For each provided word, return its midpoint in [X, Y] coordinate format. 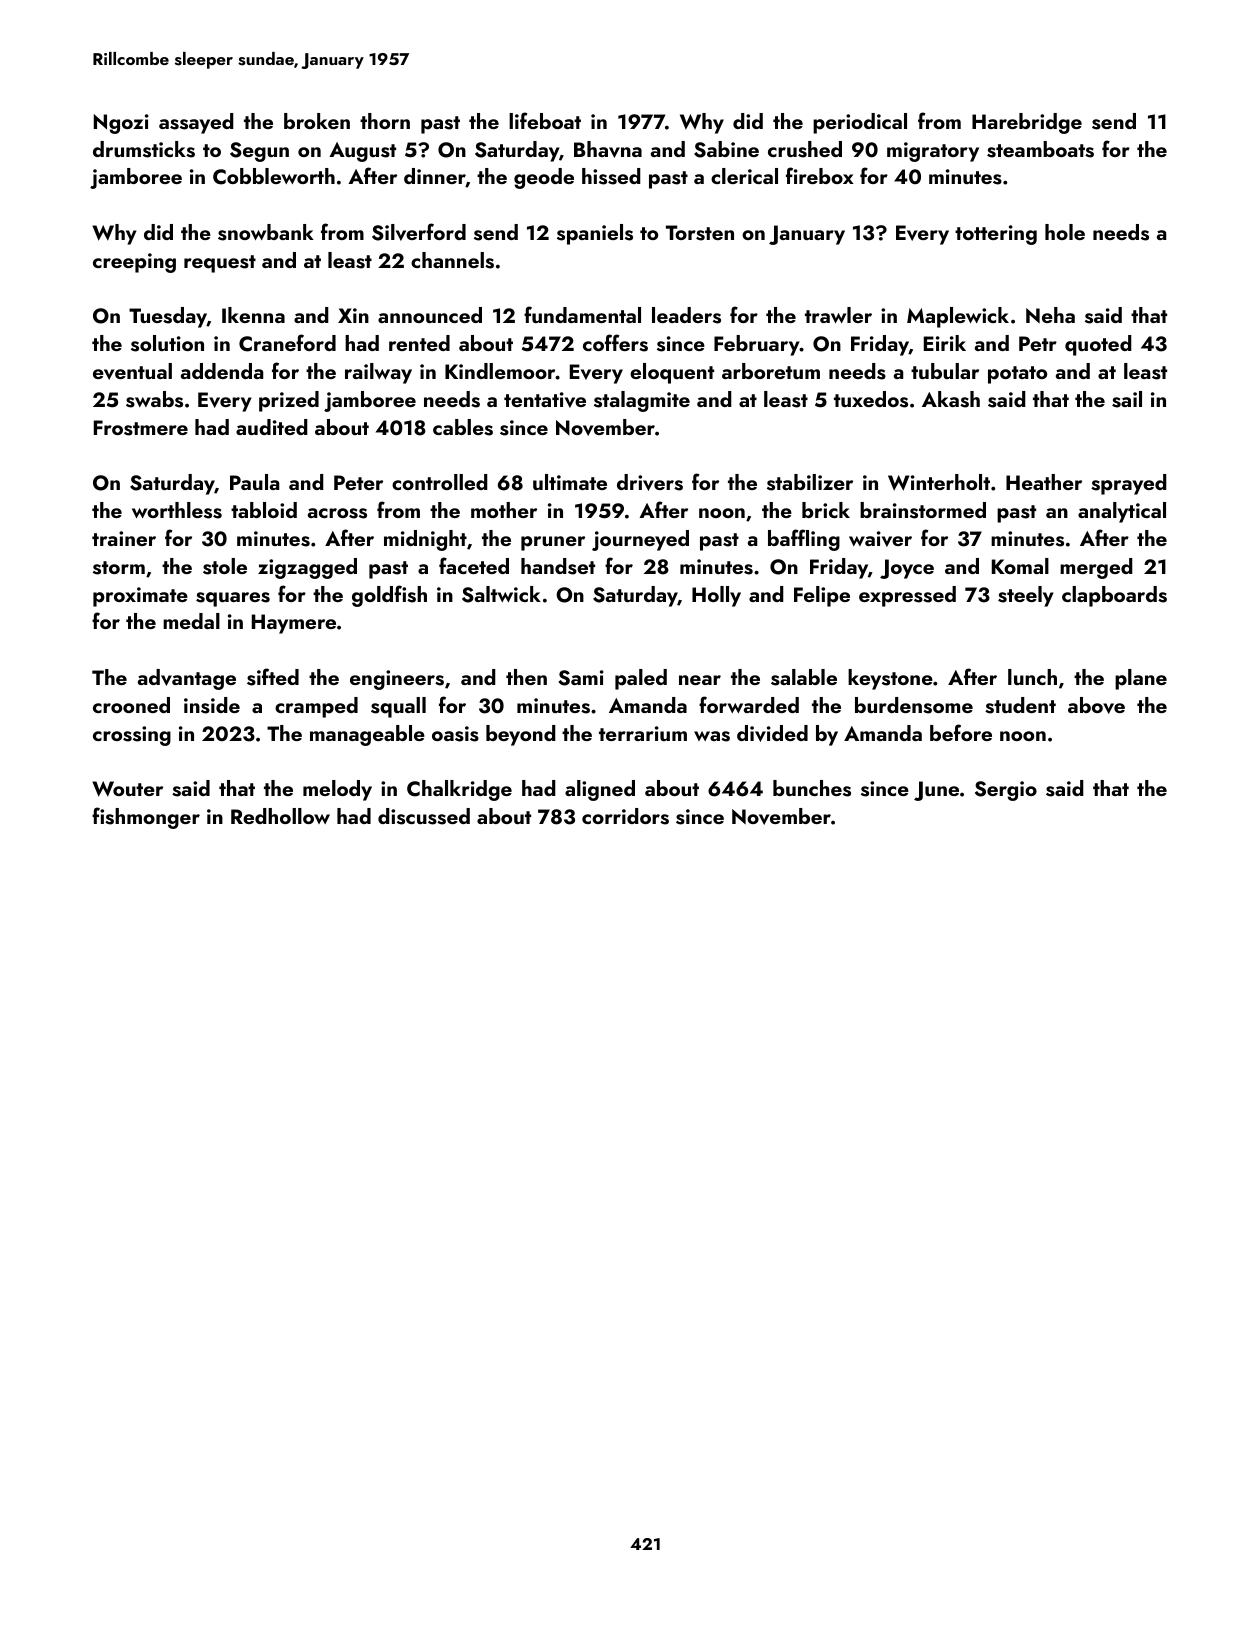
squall [398, 707]
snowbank [266, 232]
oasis [455, 734]
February [757, 345]
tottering [996, 235]
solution [167, 343]
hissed [611, 176]
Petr [1038, 343]
